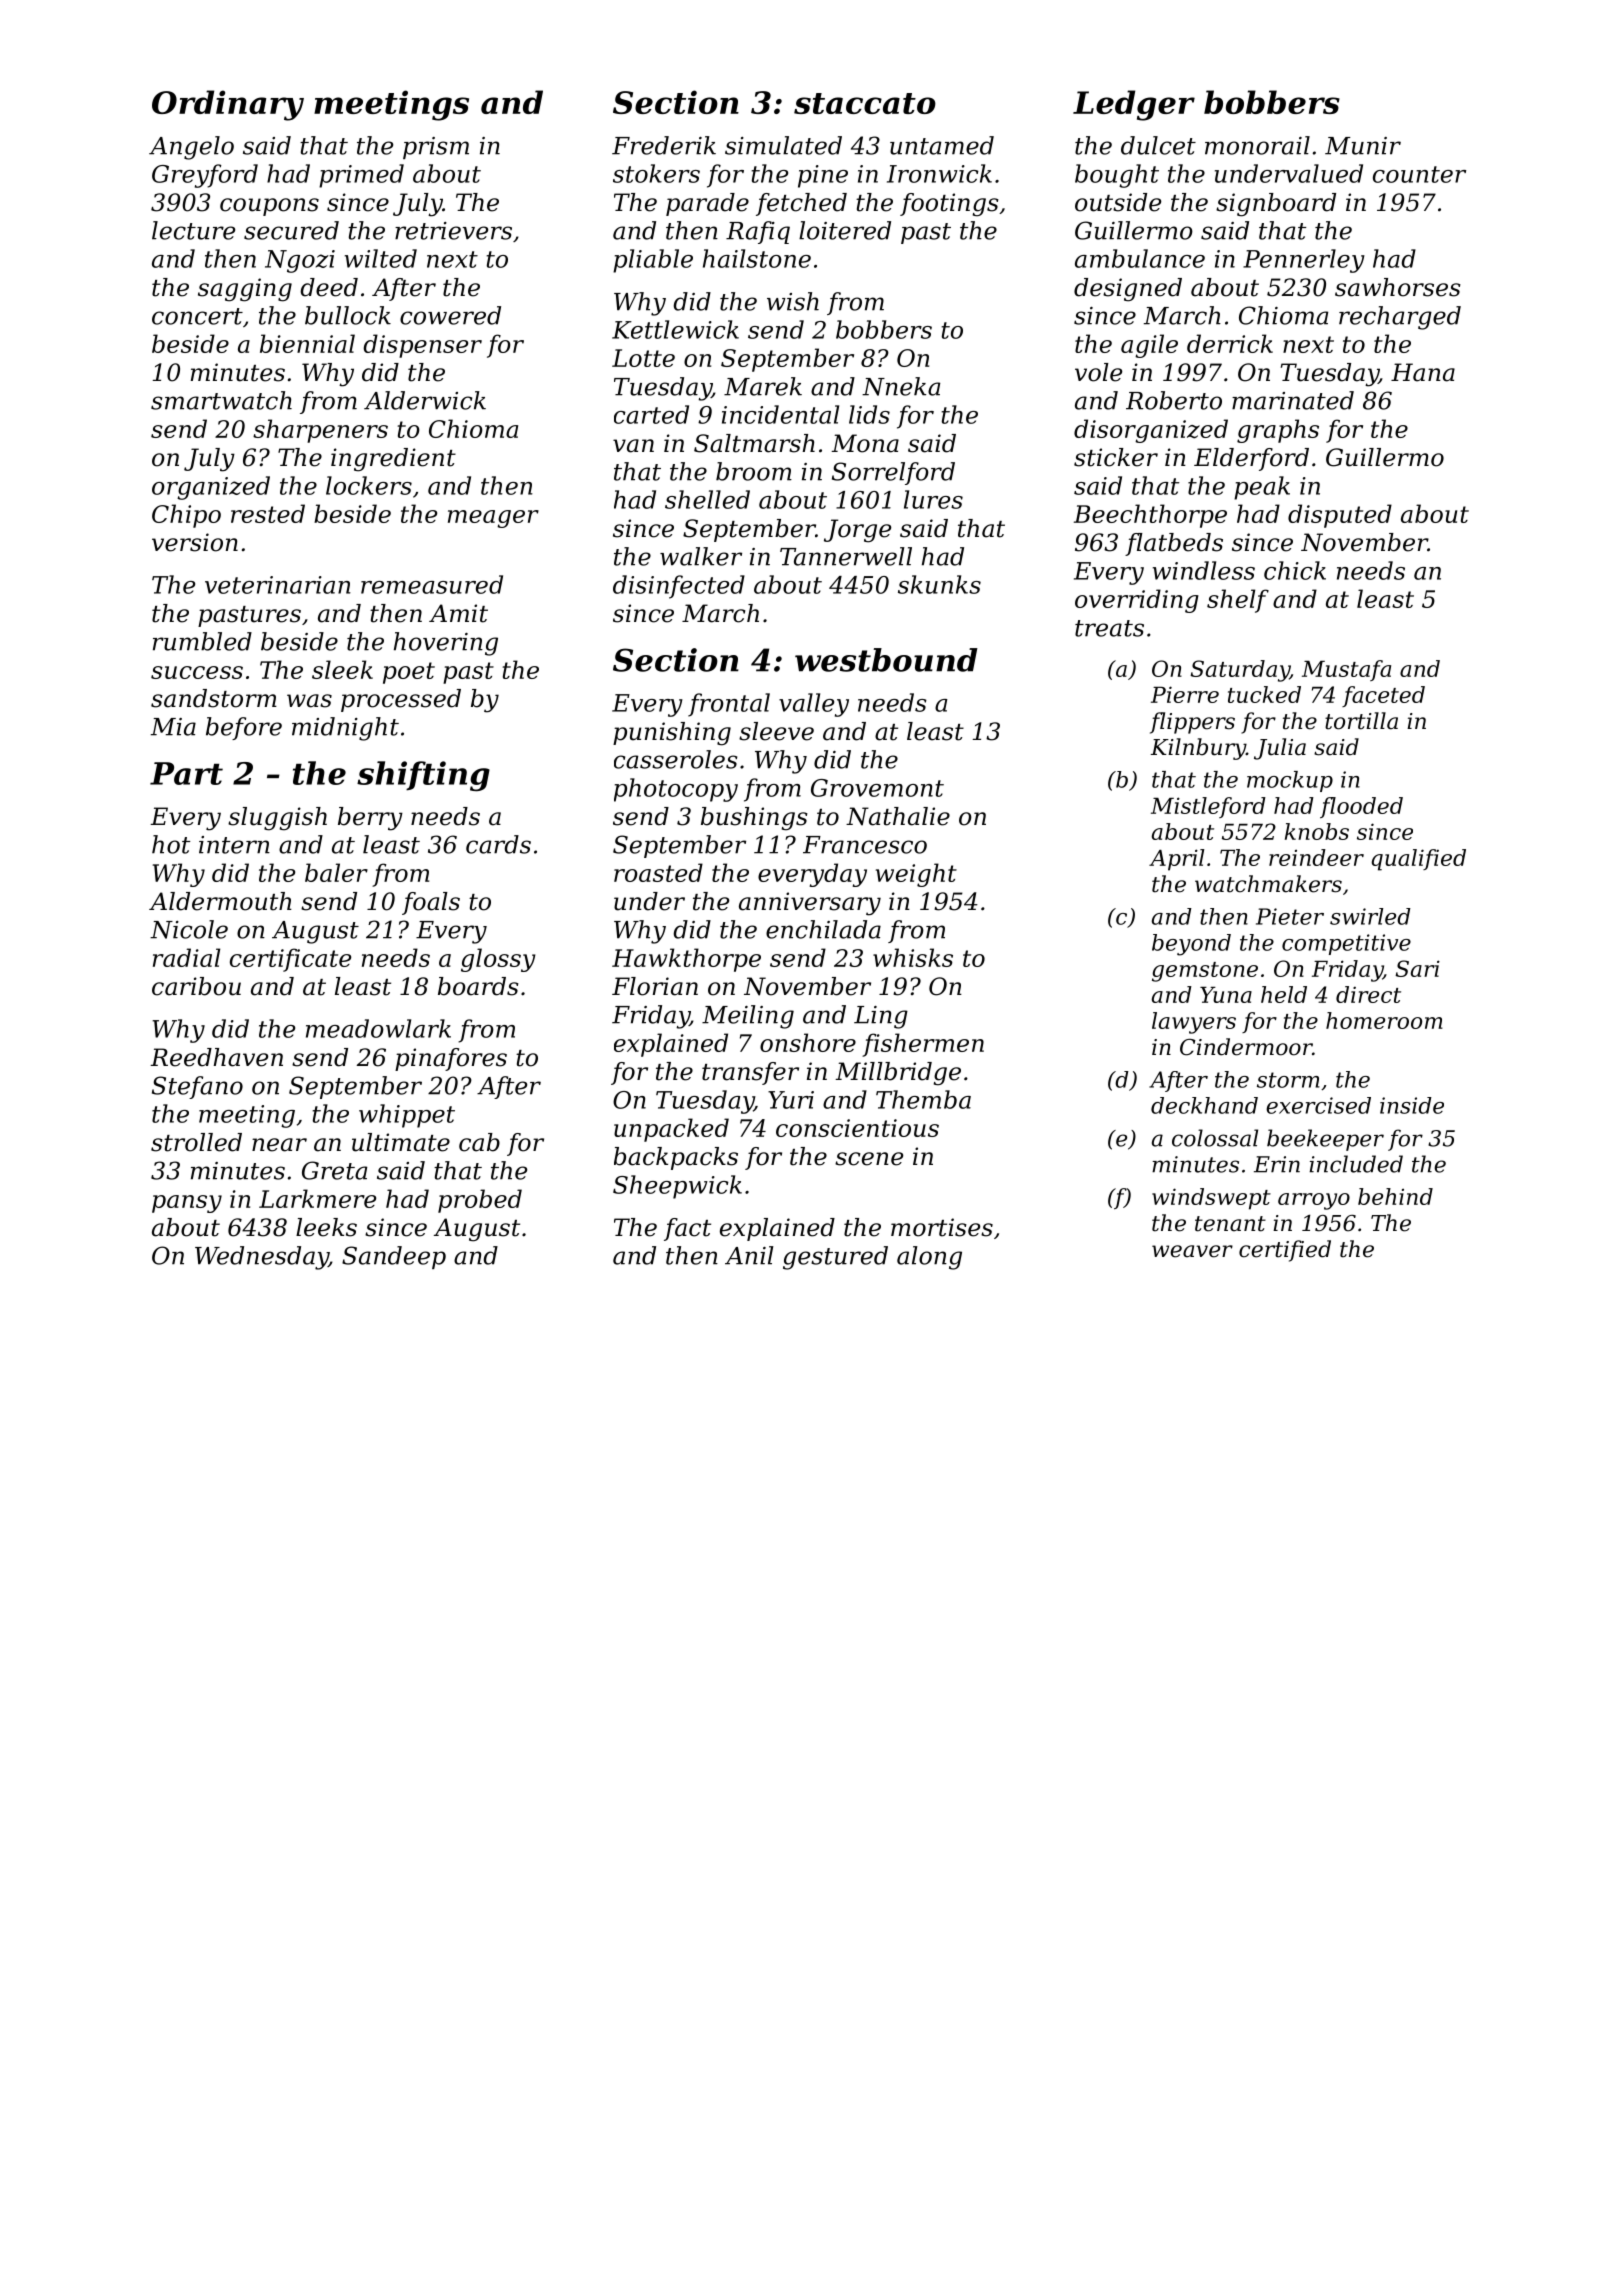 This document has width=1620, height=2292. What do you see at coordinates (1293, 400) in the document?
I see `marinated` at bounding box center [1293, 400].
